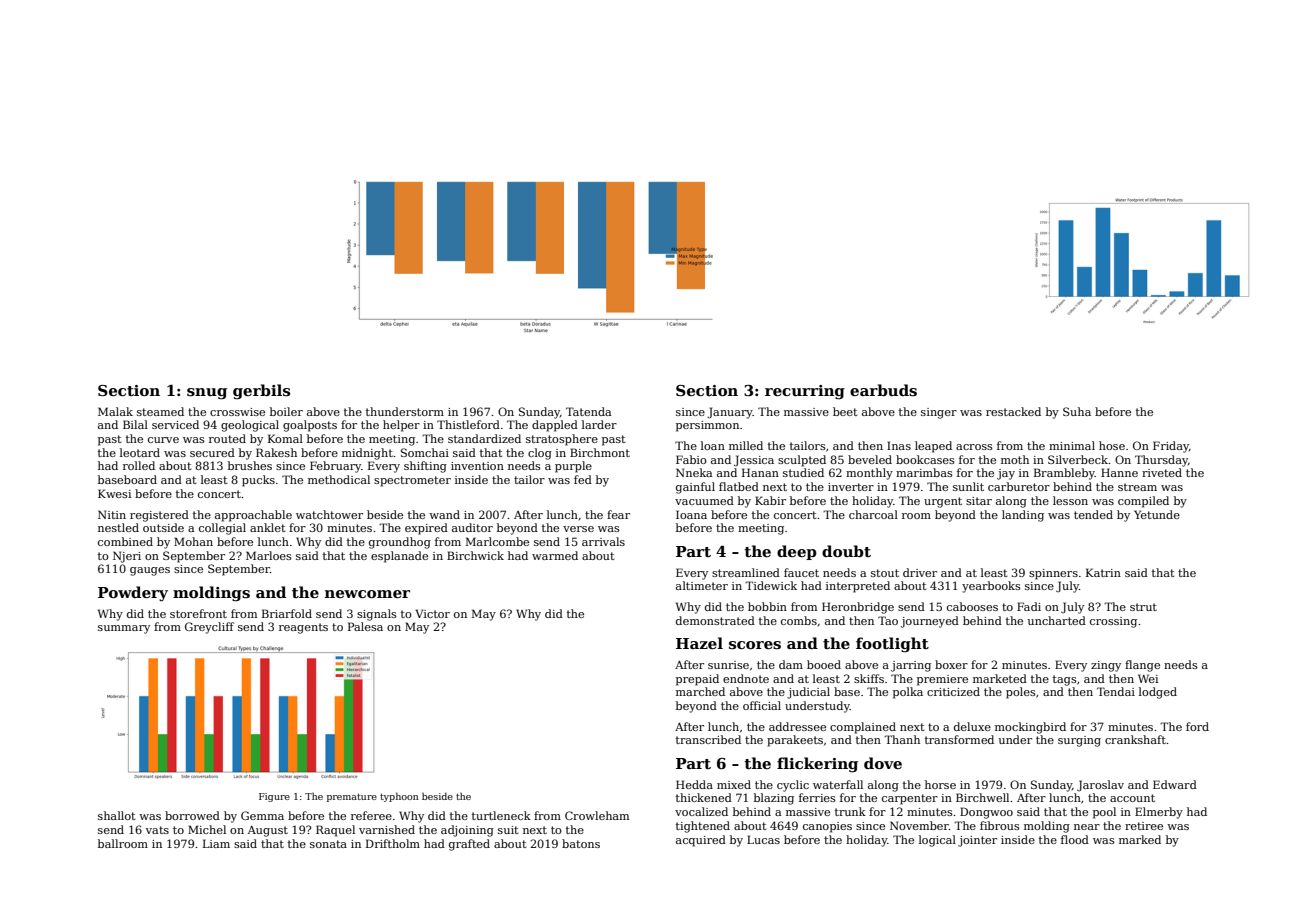 Image resolution: width=1308 pixels, height=924 pixels. I want to click on Figure, so click(274, 797).
